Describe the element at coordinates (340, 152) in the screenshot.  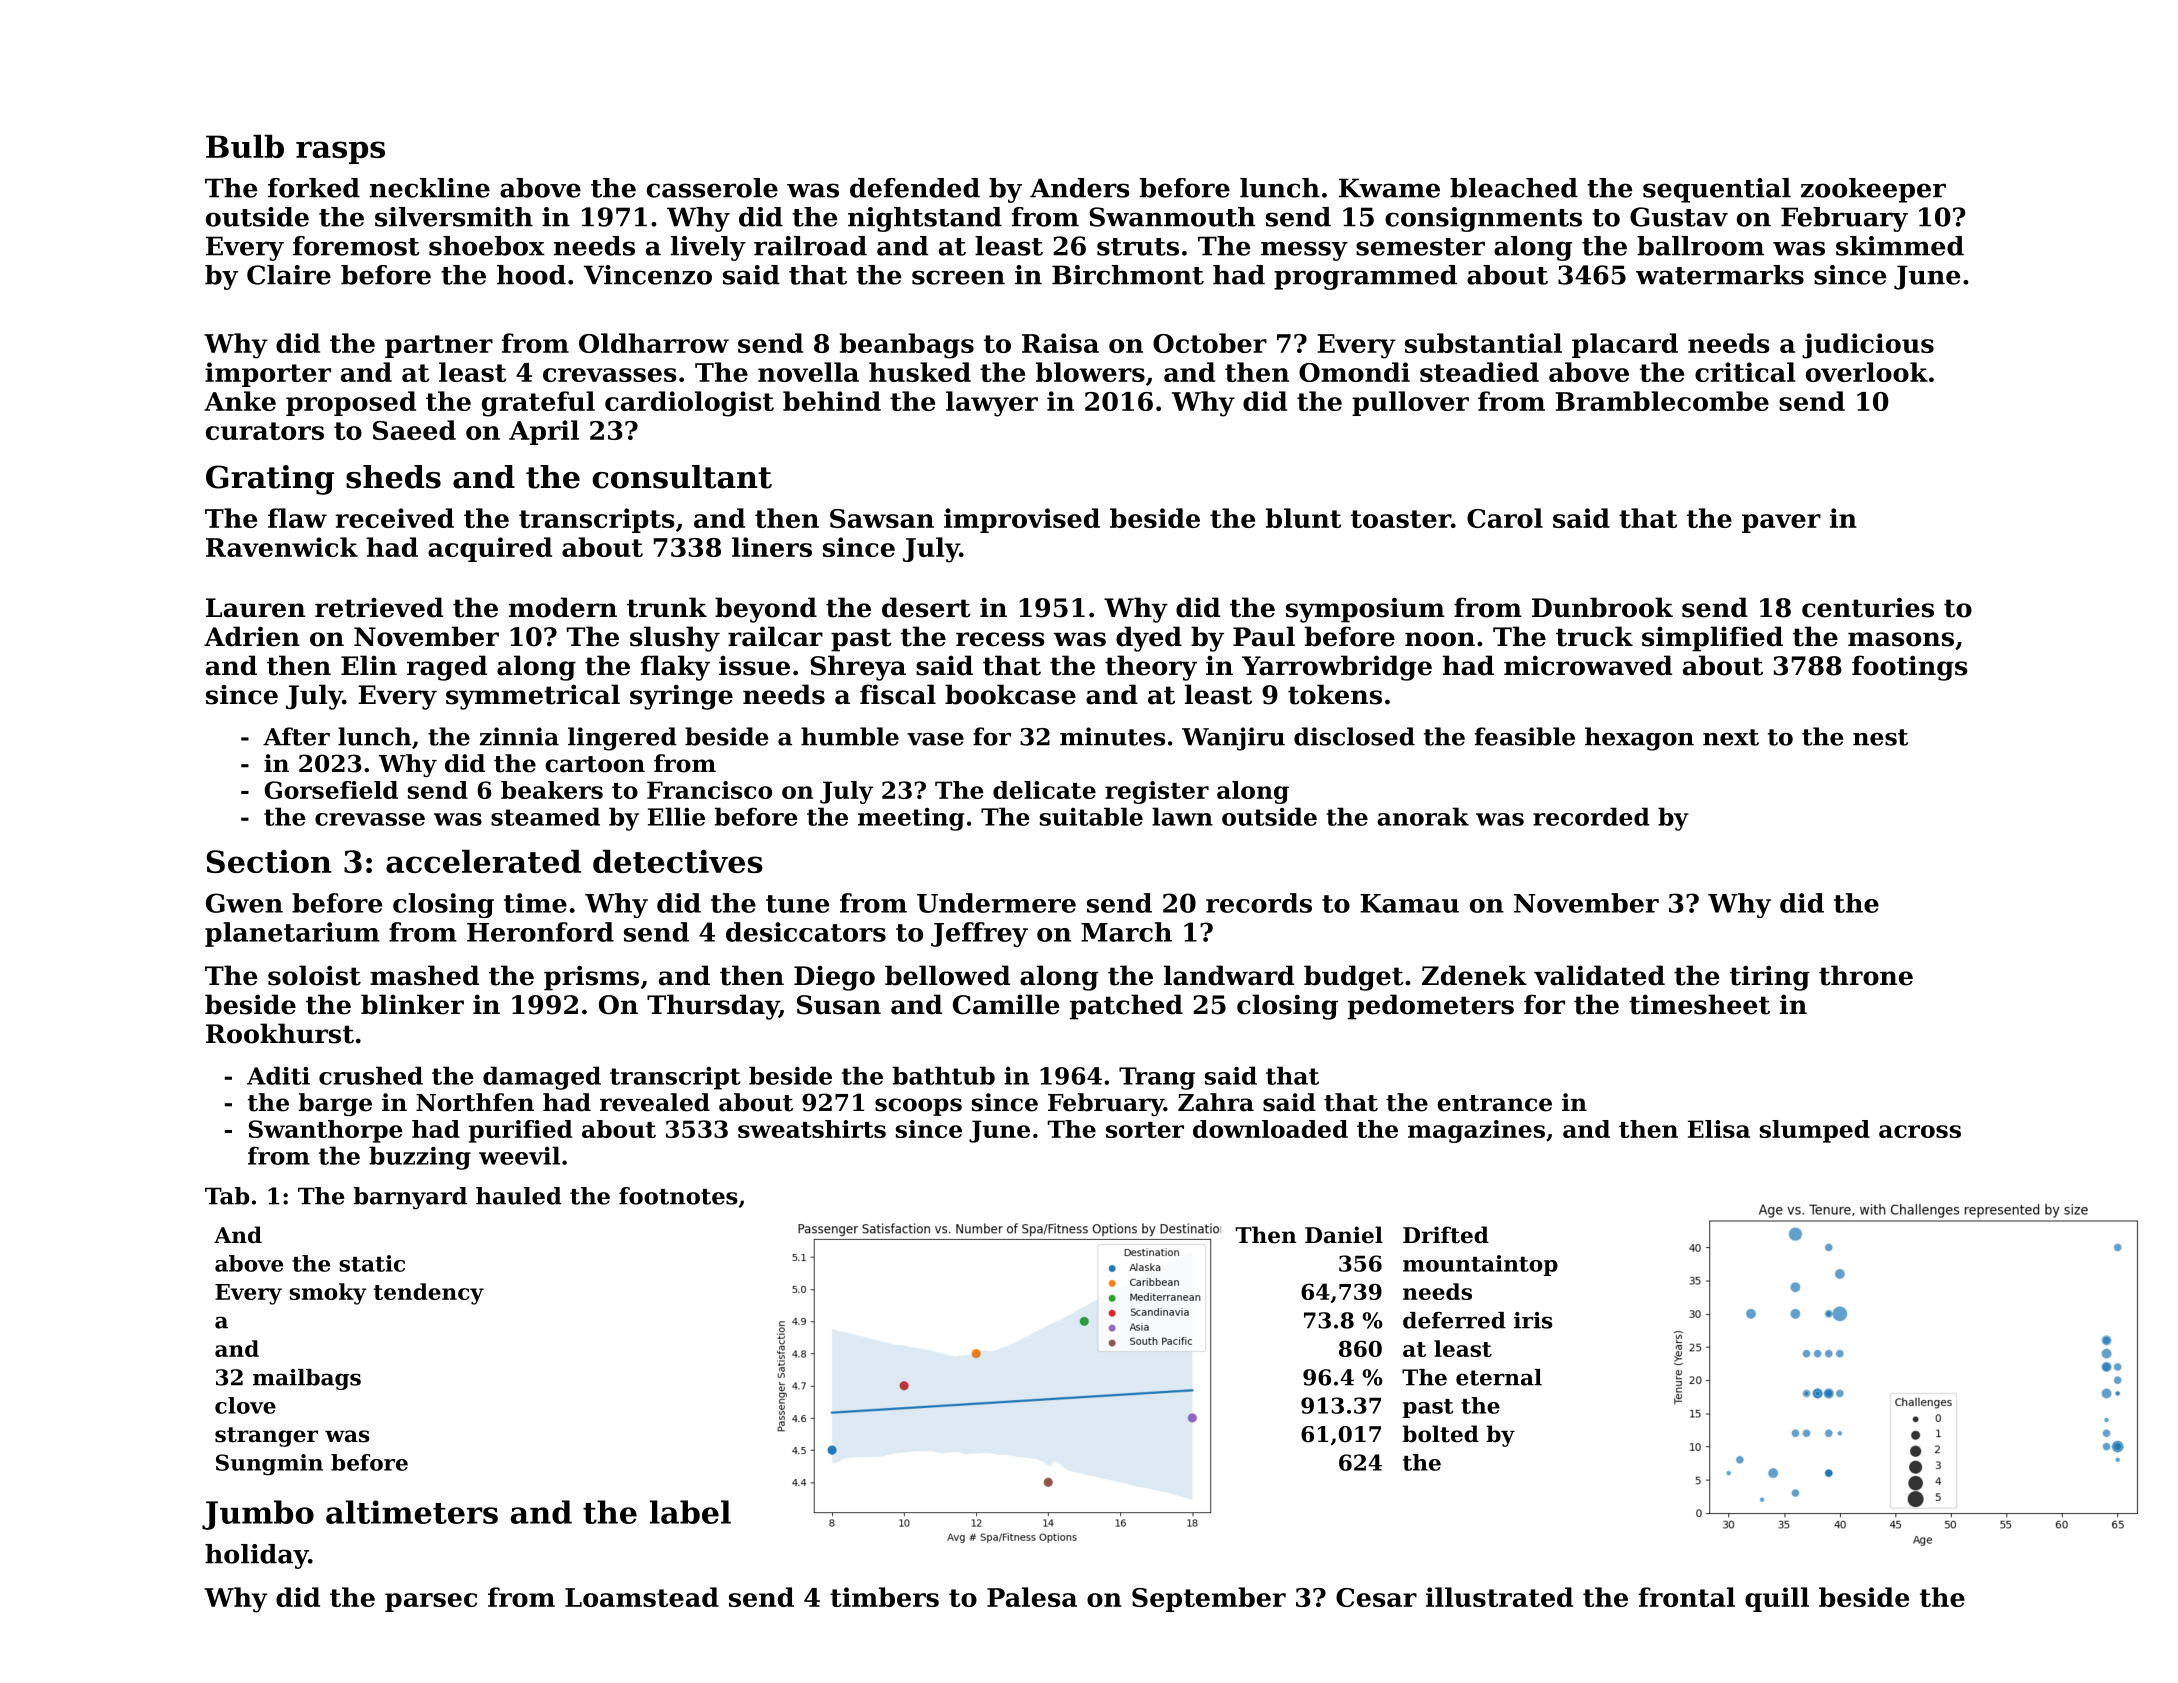
I see `rasps` at that location.
